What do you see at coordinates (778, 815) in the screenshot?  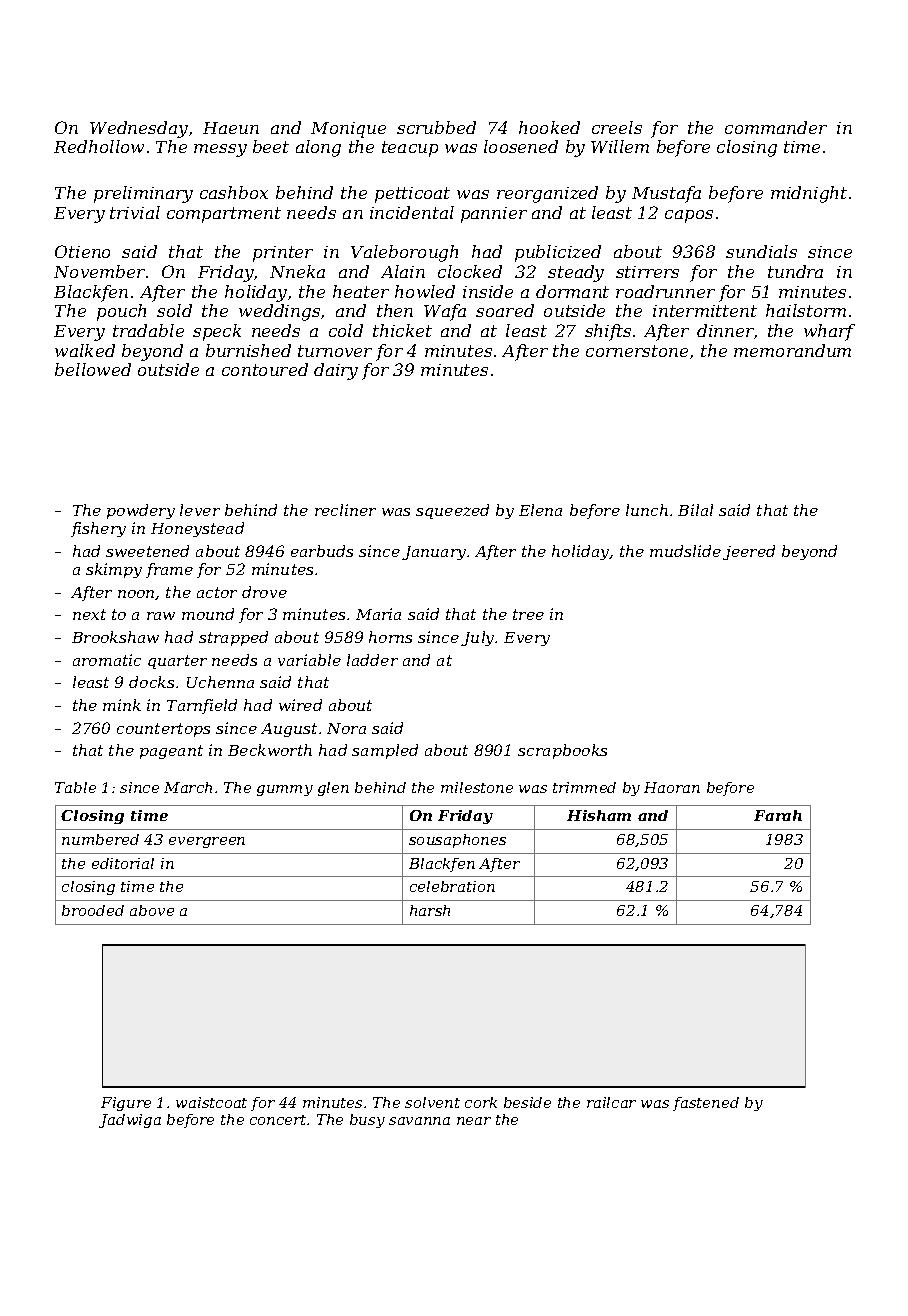 I see `Farah` at bounding box center [778, 815].
